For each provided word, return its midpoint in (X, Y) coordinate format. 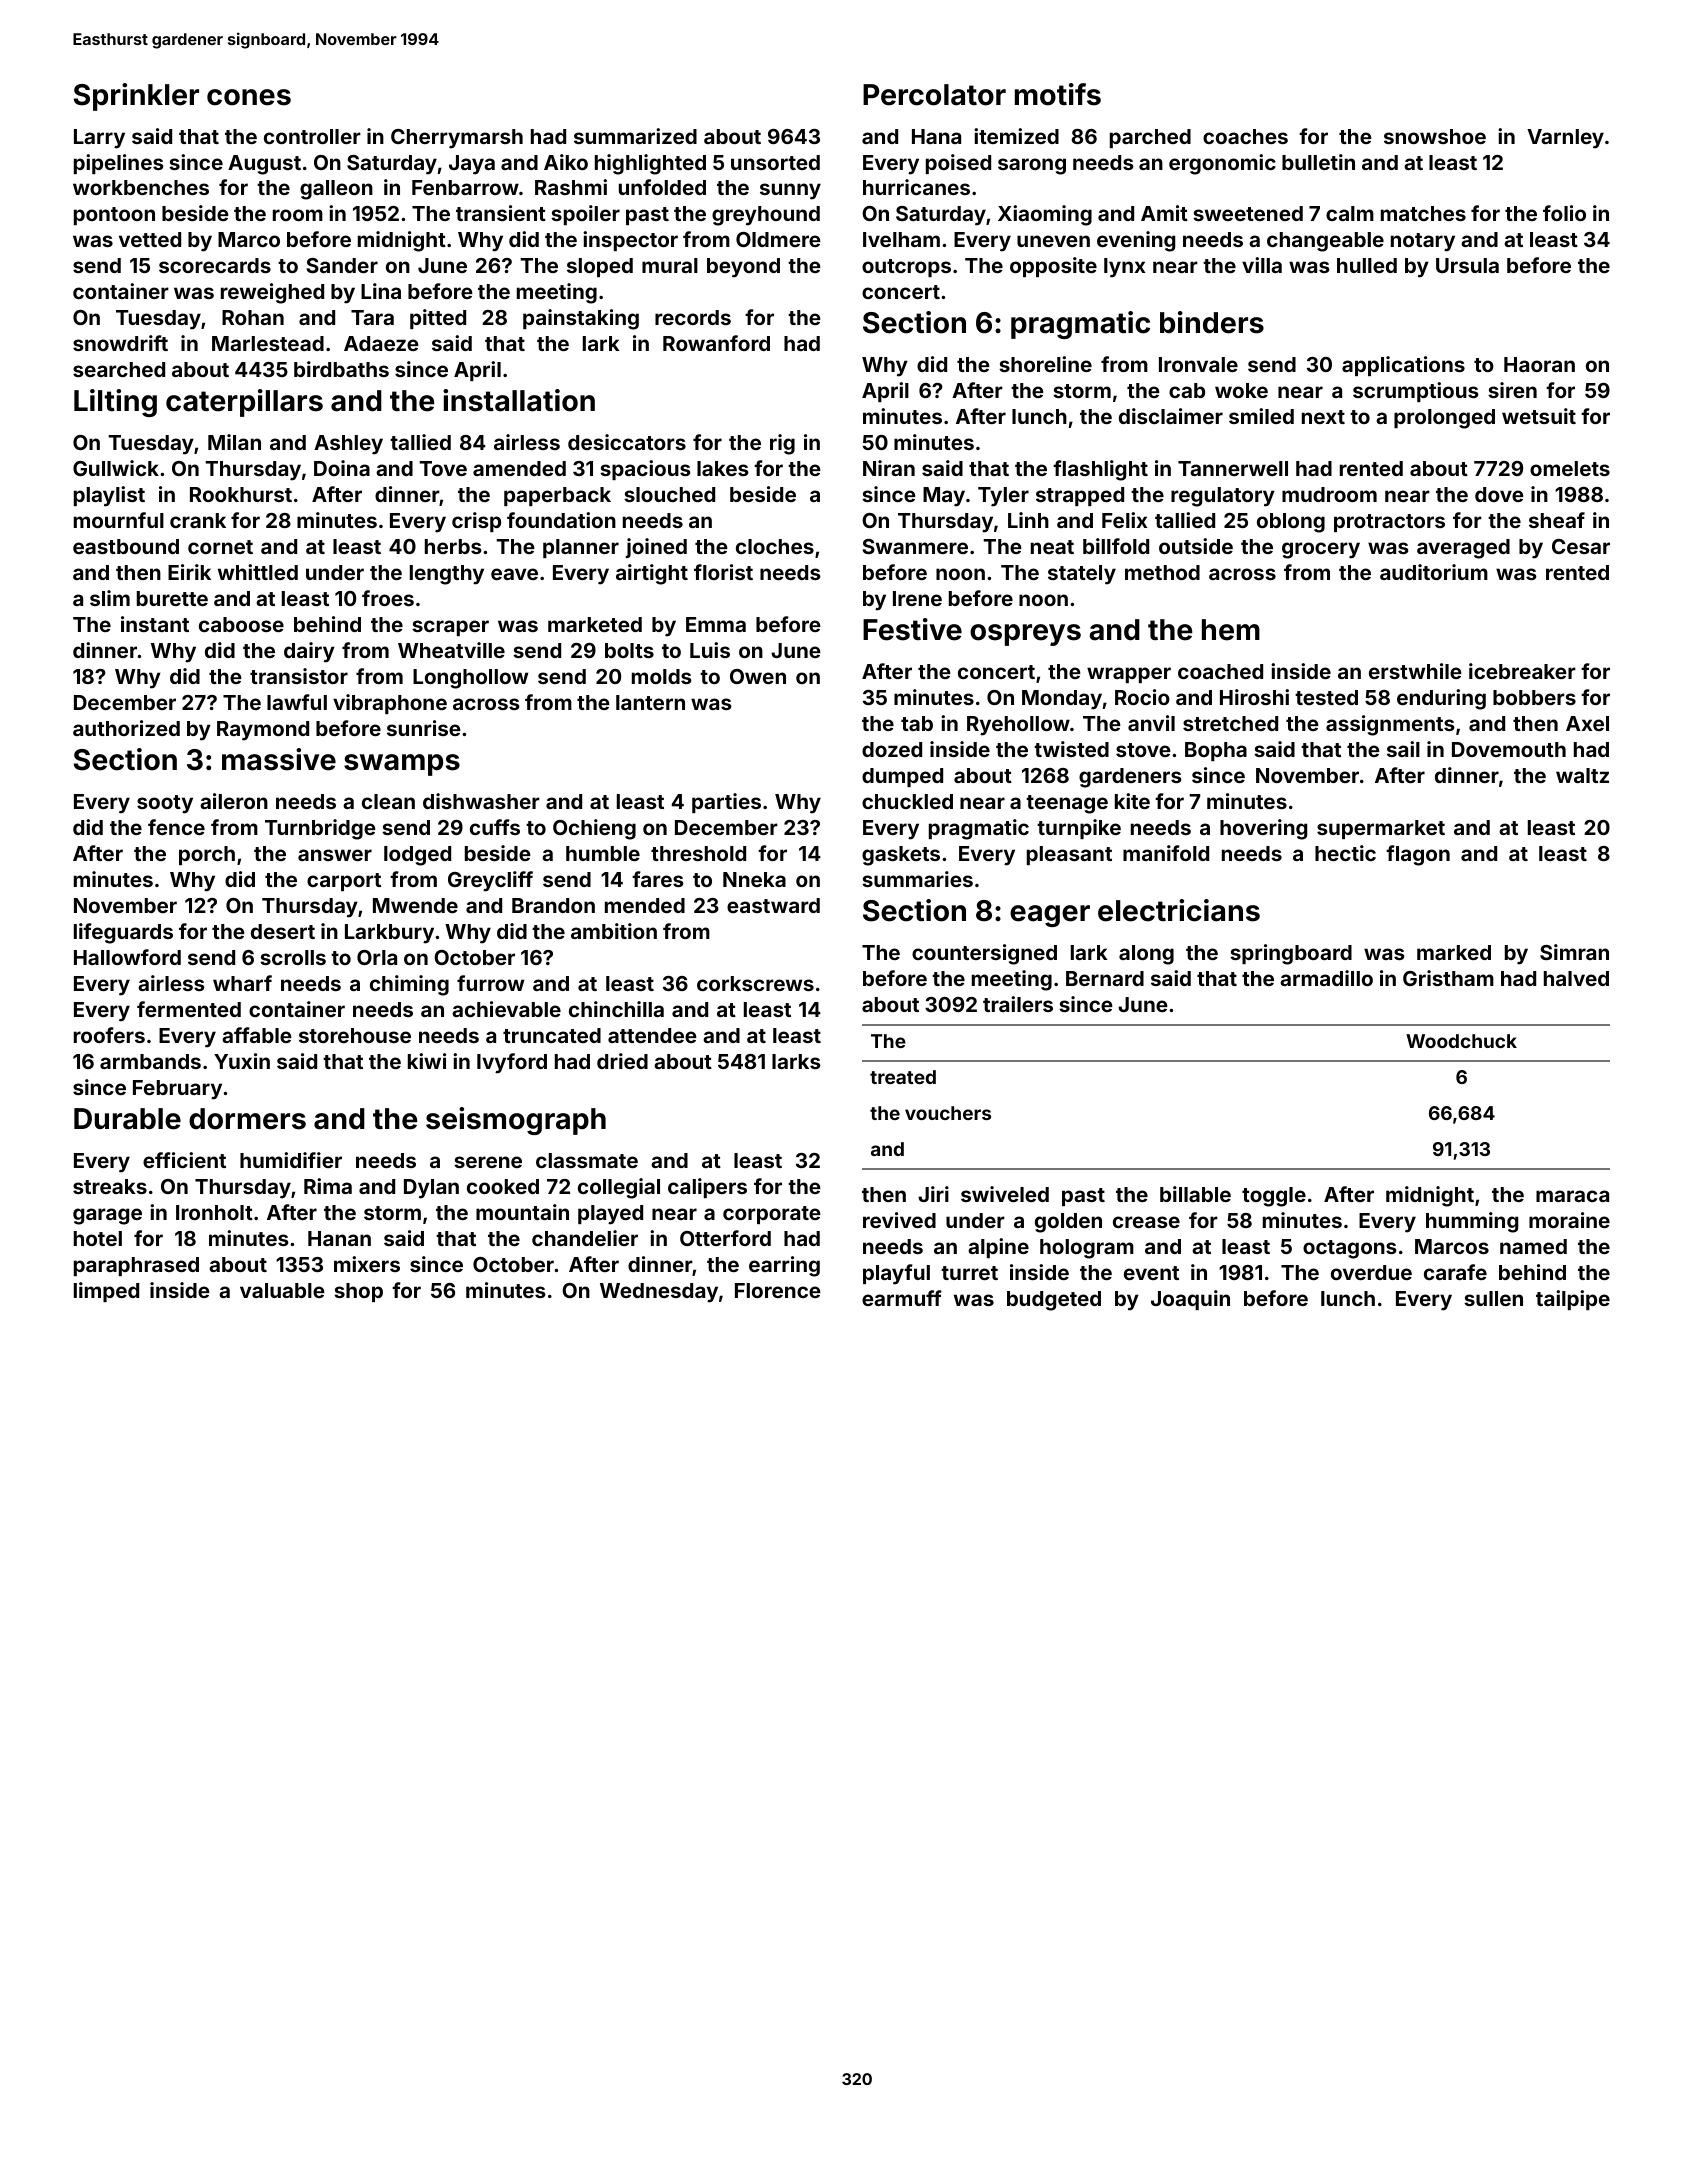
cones (249, 97)
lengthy (447, 575)
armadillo (1326, 978)
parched (1150, 138)
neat (1052, 547)
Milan (234, 442)
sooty (165, 804)
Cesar (1581, 546)
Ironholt (214, 1212)
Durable (127, 1119)
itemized (1016, 136)
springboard (1291, 954)
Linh (1028, 520)
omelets (1570, 468)
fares (658, 879)
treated (903, 1077)
